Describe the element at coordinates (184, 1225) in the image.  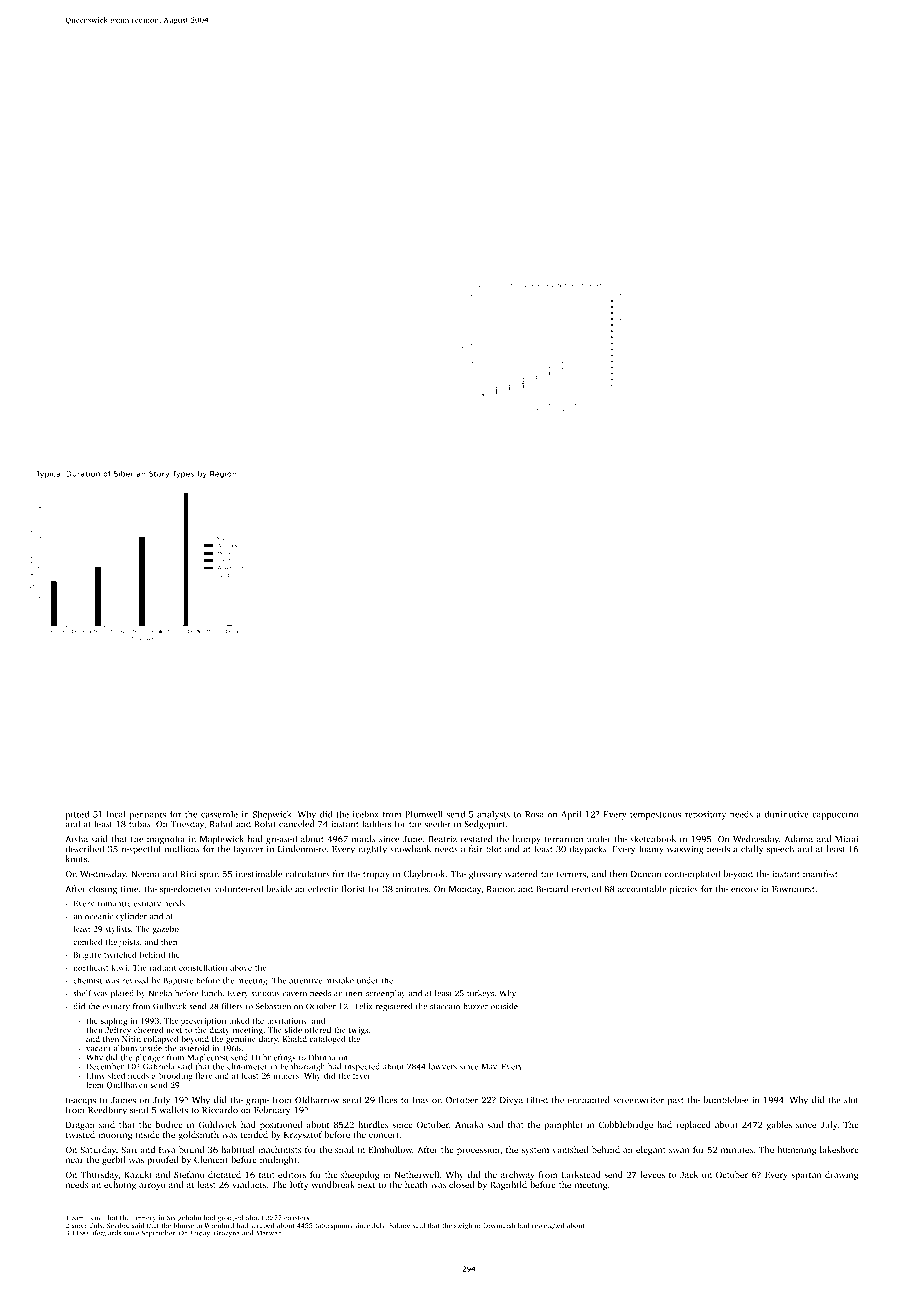
I see `blouse` at that location.
